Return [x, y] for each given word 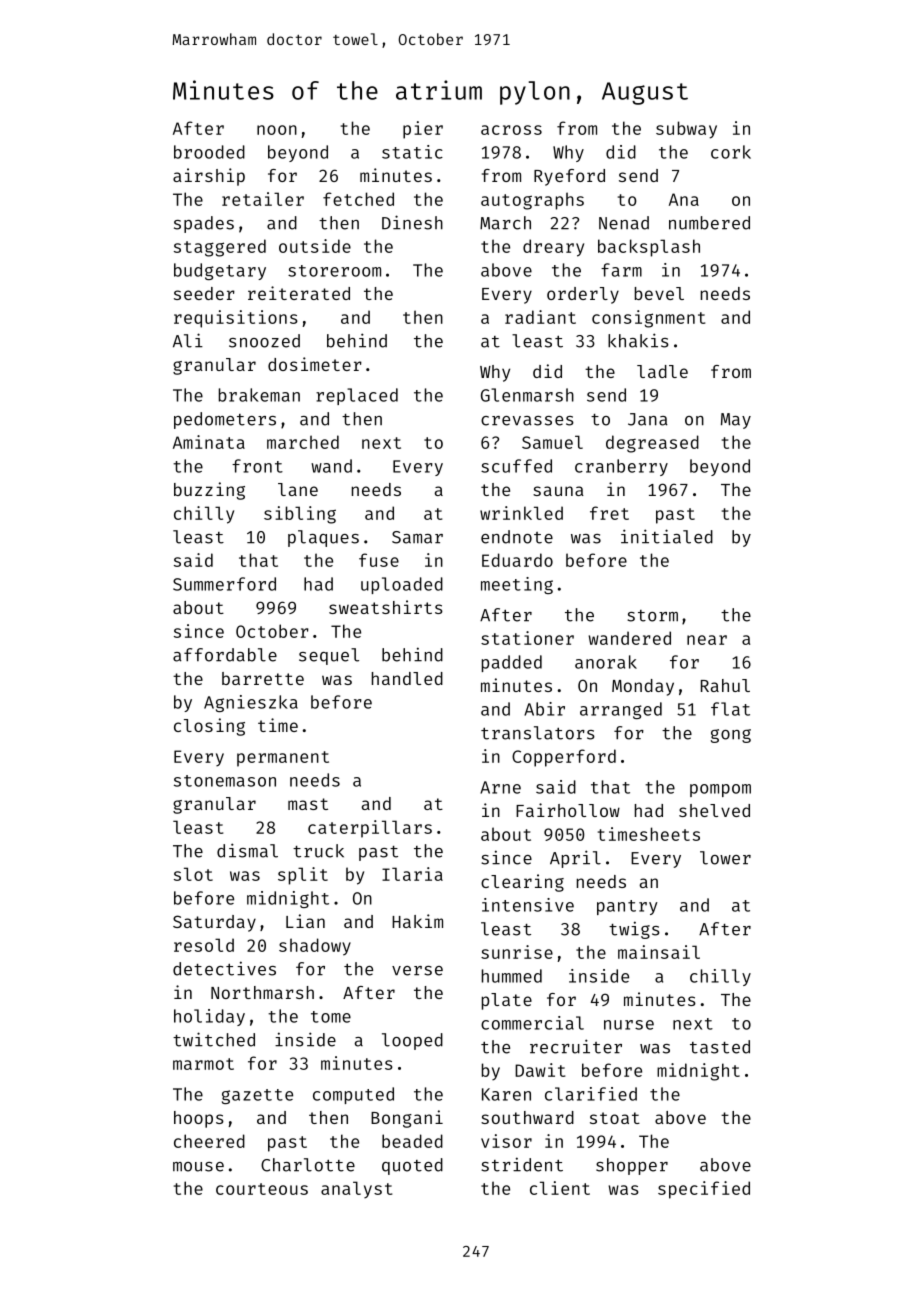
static [412, 152]
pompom [720, 790]
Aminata [209, 442]
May [736, 421]
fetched [358, 199]
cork [731, 152]
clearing [522, 883]
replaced [357, 396]
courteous [262, 1189]
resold [204, 945]
